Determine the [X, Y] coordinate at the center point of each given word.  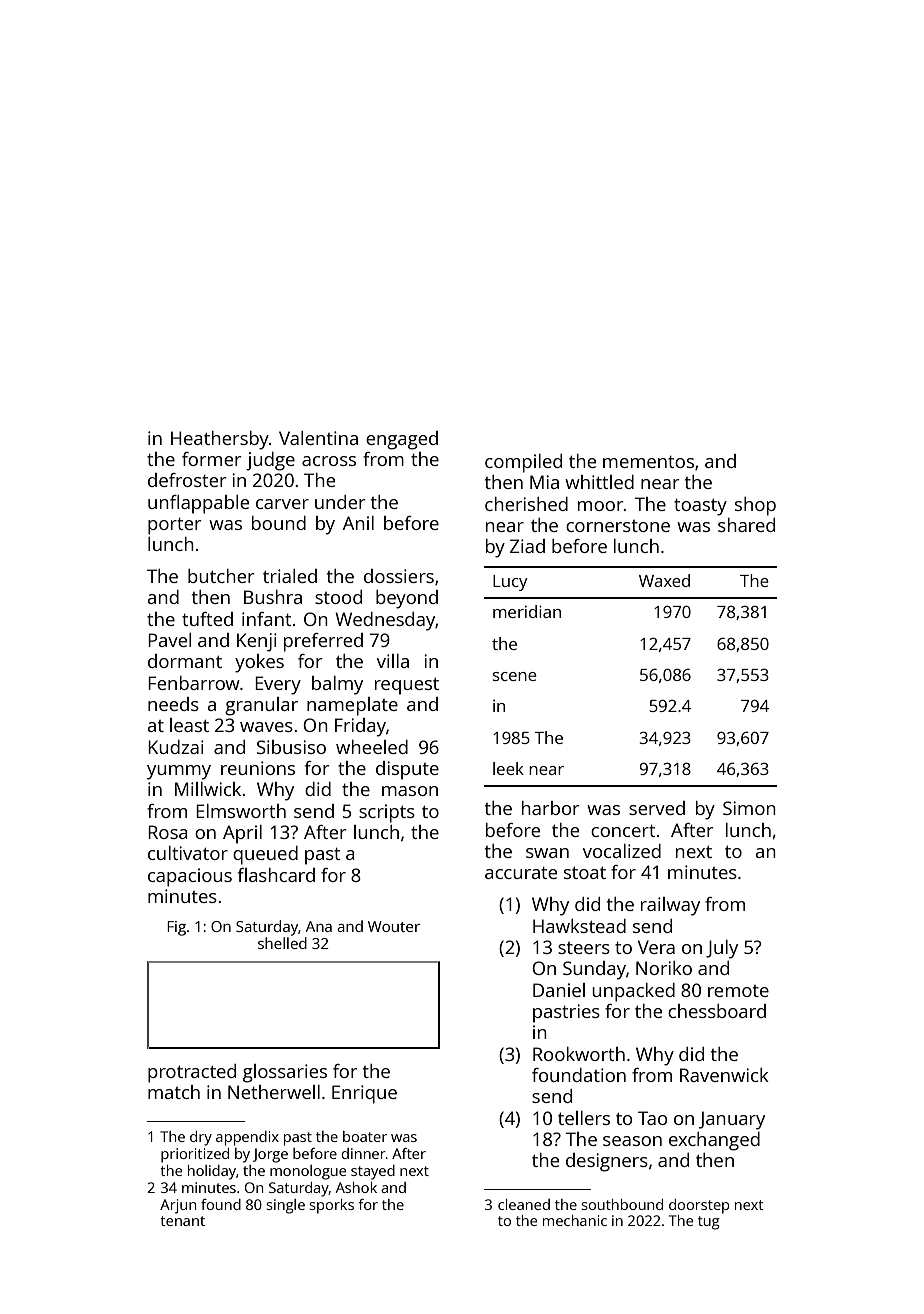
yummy [179, 772]
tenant [182, 1221]
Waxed [664, 580]
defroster [187, 480]
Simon [749, 808]
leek [508, 768]
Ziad [527, 546]
